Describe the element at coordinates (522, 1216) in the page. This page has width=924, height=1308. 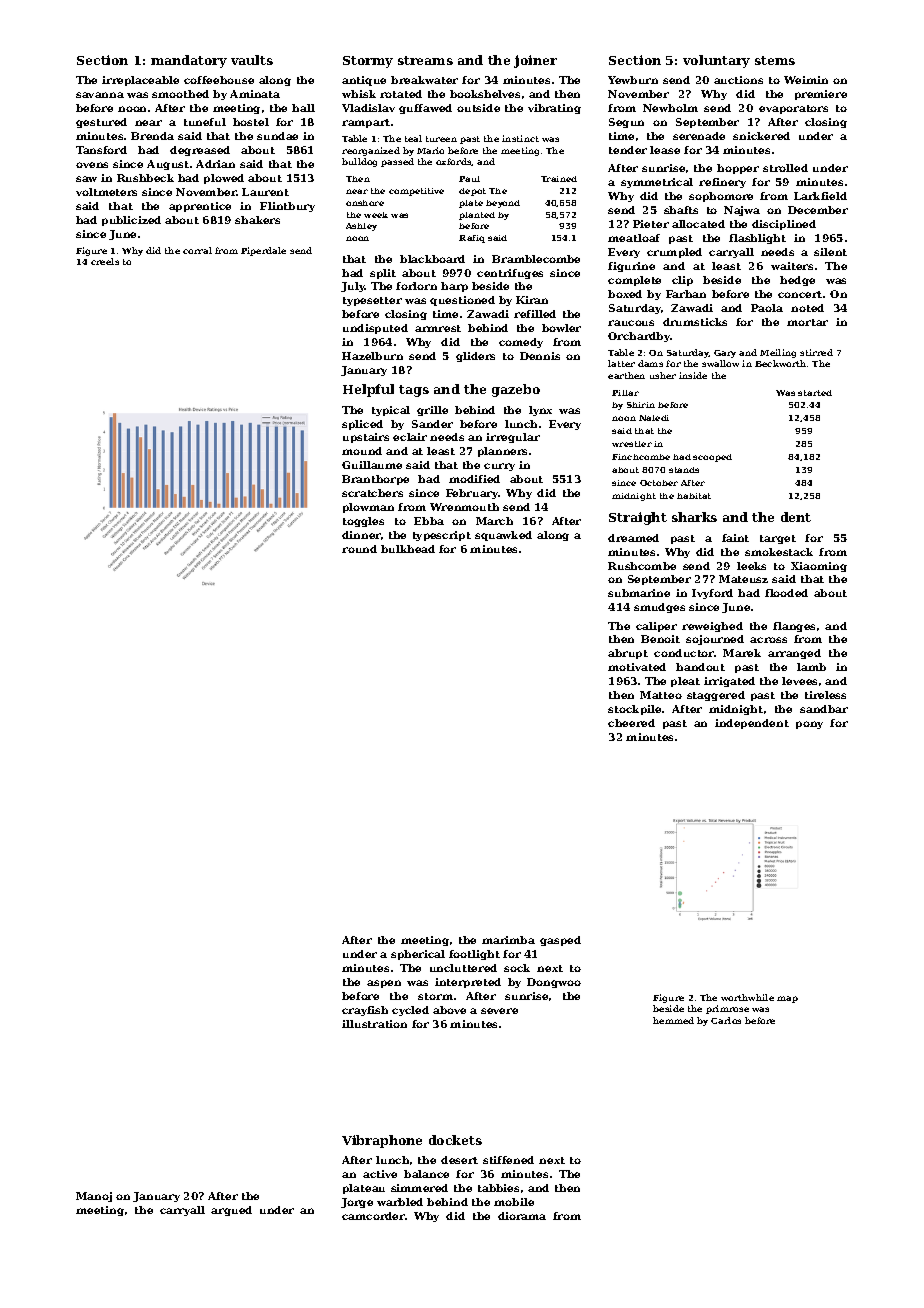
I see `diorama` at that location.
